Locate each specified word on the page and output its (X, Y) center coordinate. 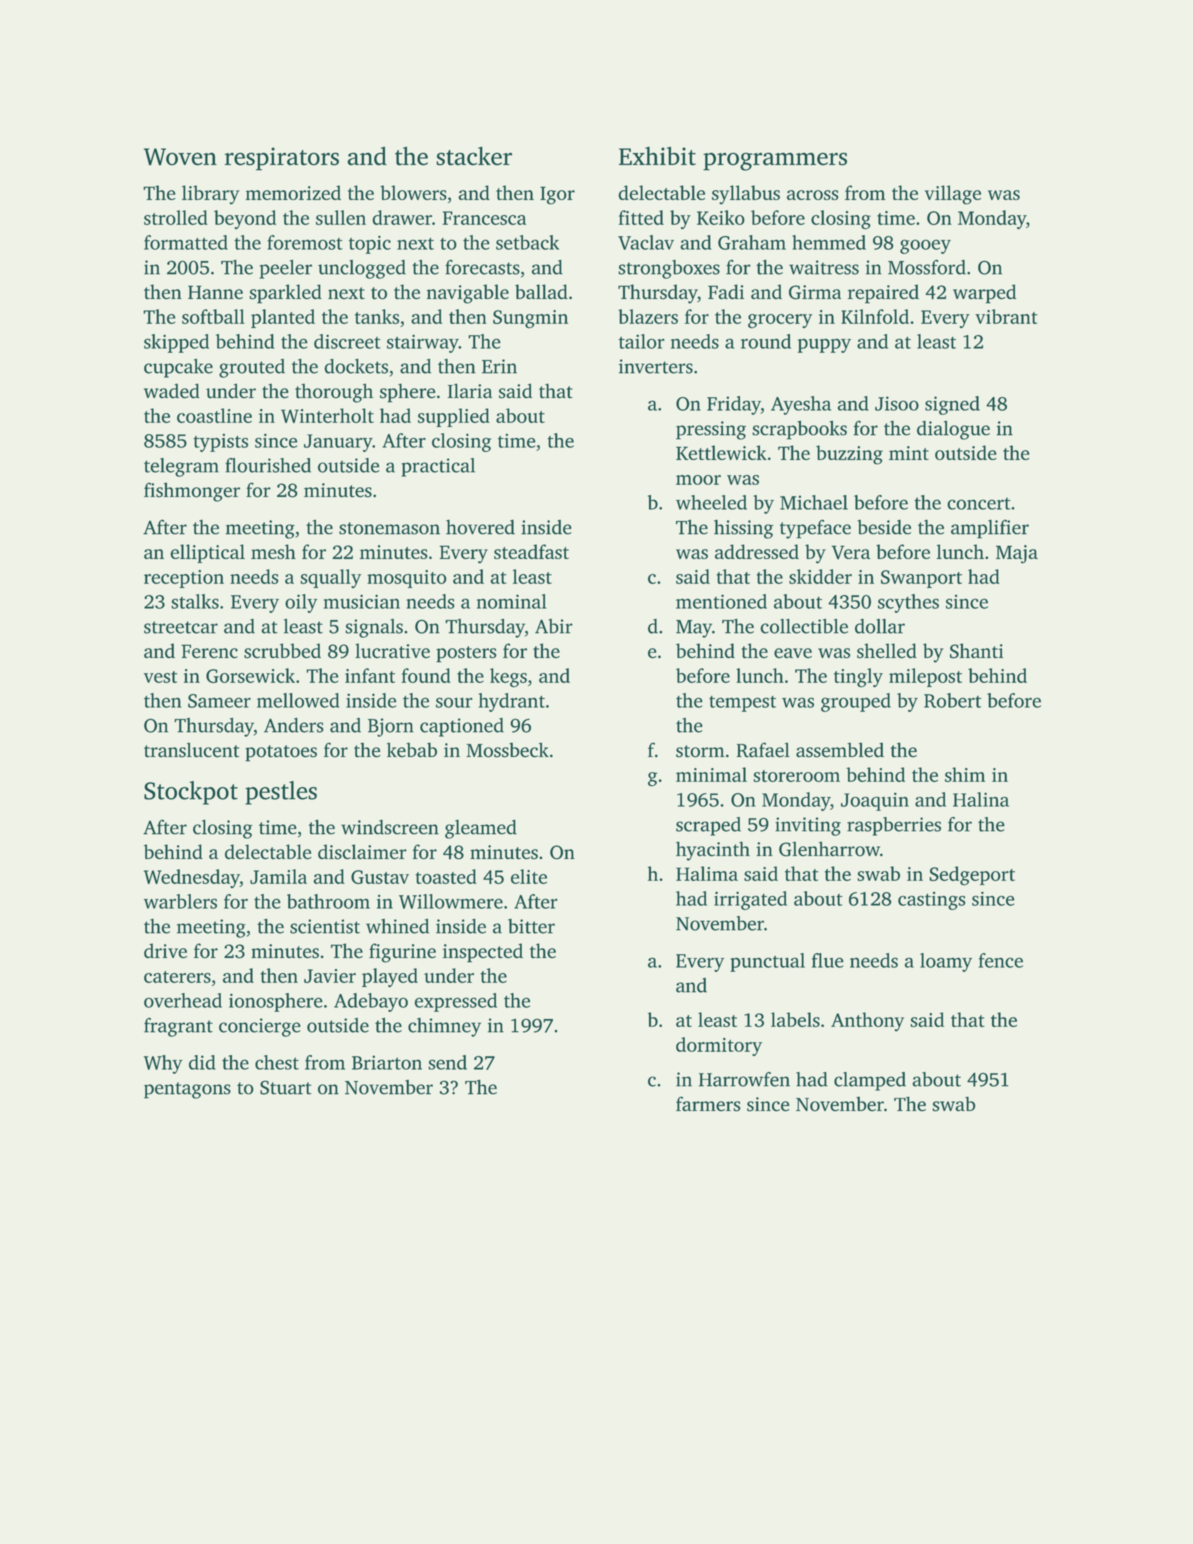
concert (979, 503)
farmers (708, 1104)
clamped (870, 1081)
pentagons (187, 1090)
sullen (341, 217)
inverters (656, 366)
